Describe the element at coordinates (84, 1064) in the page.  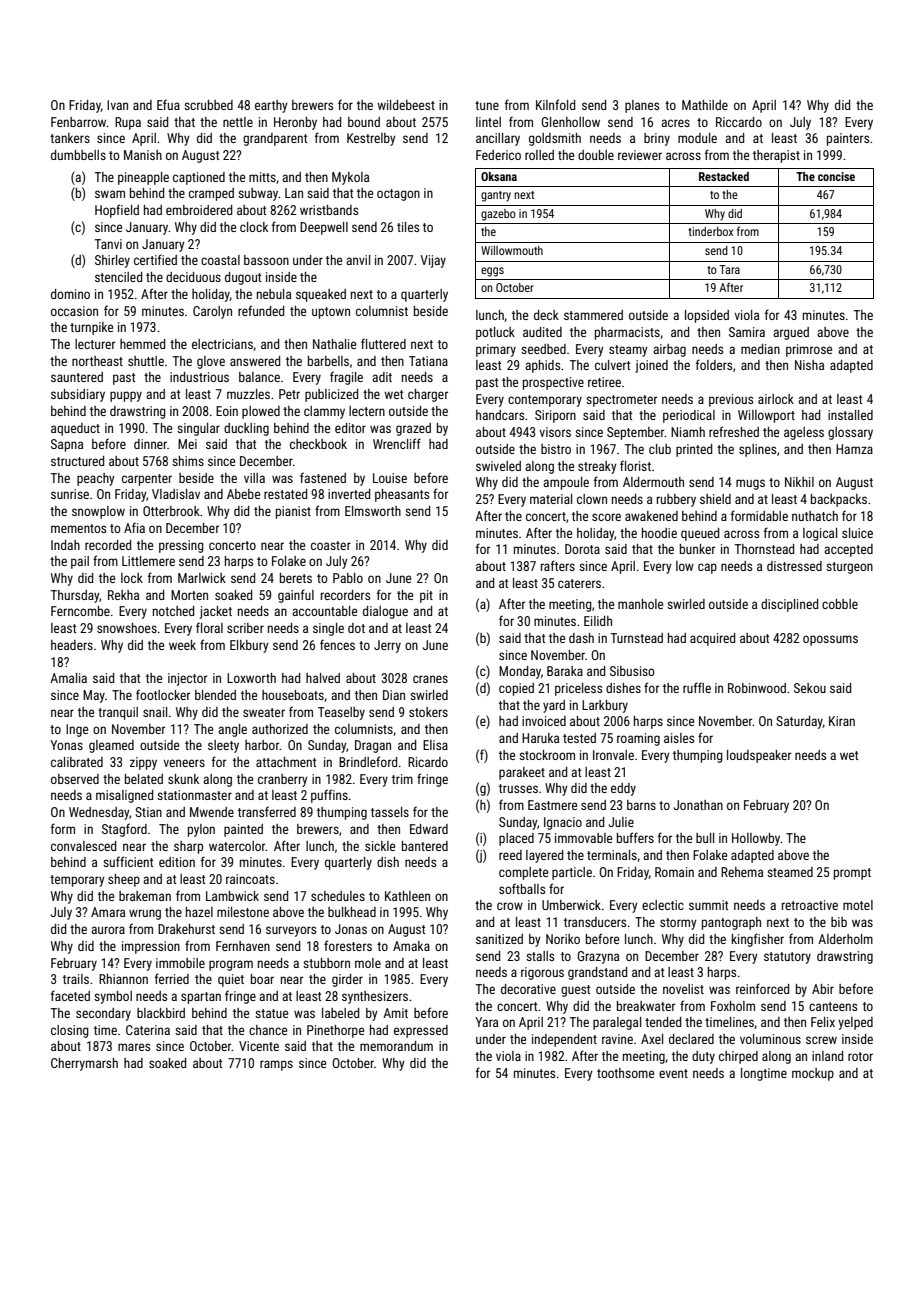
I see `Cherrymarsh` at that location.
